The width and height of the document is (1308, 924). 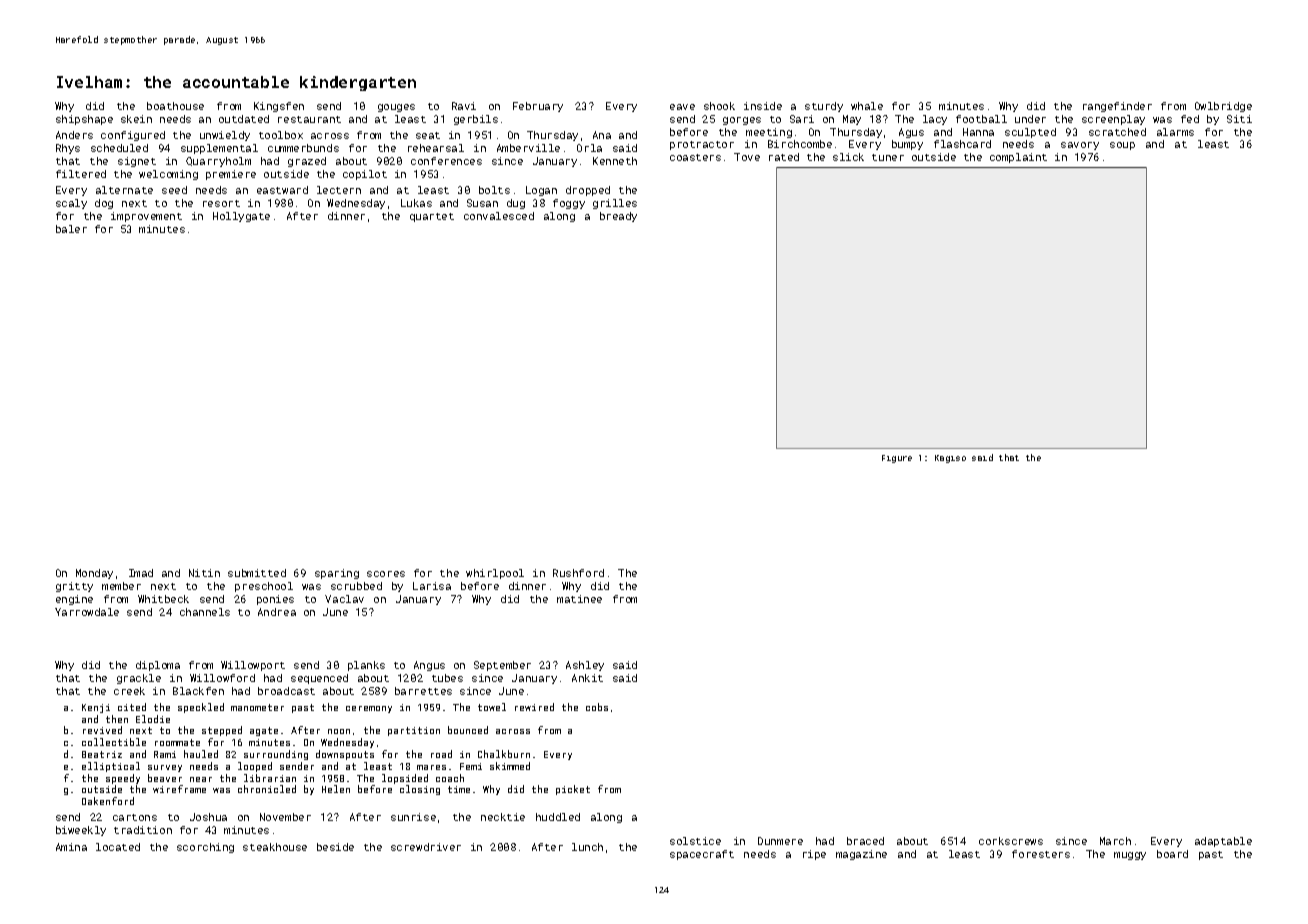 What do you see at coordinates (303, 148) in the document?
I see `cummerbunds` at bounding box center [303, 148].
